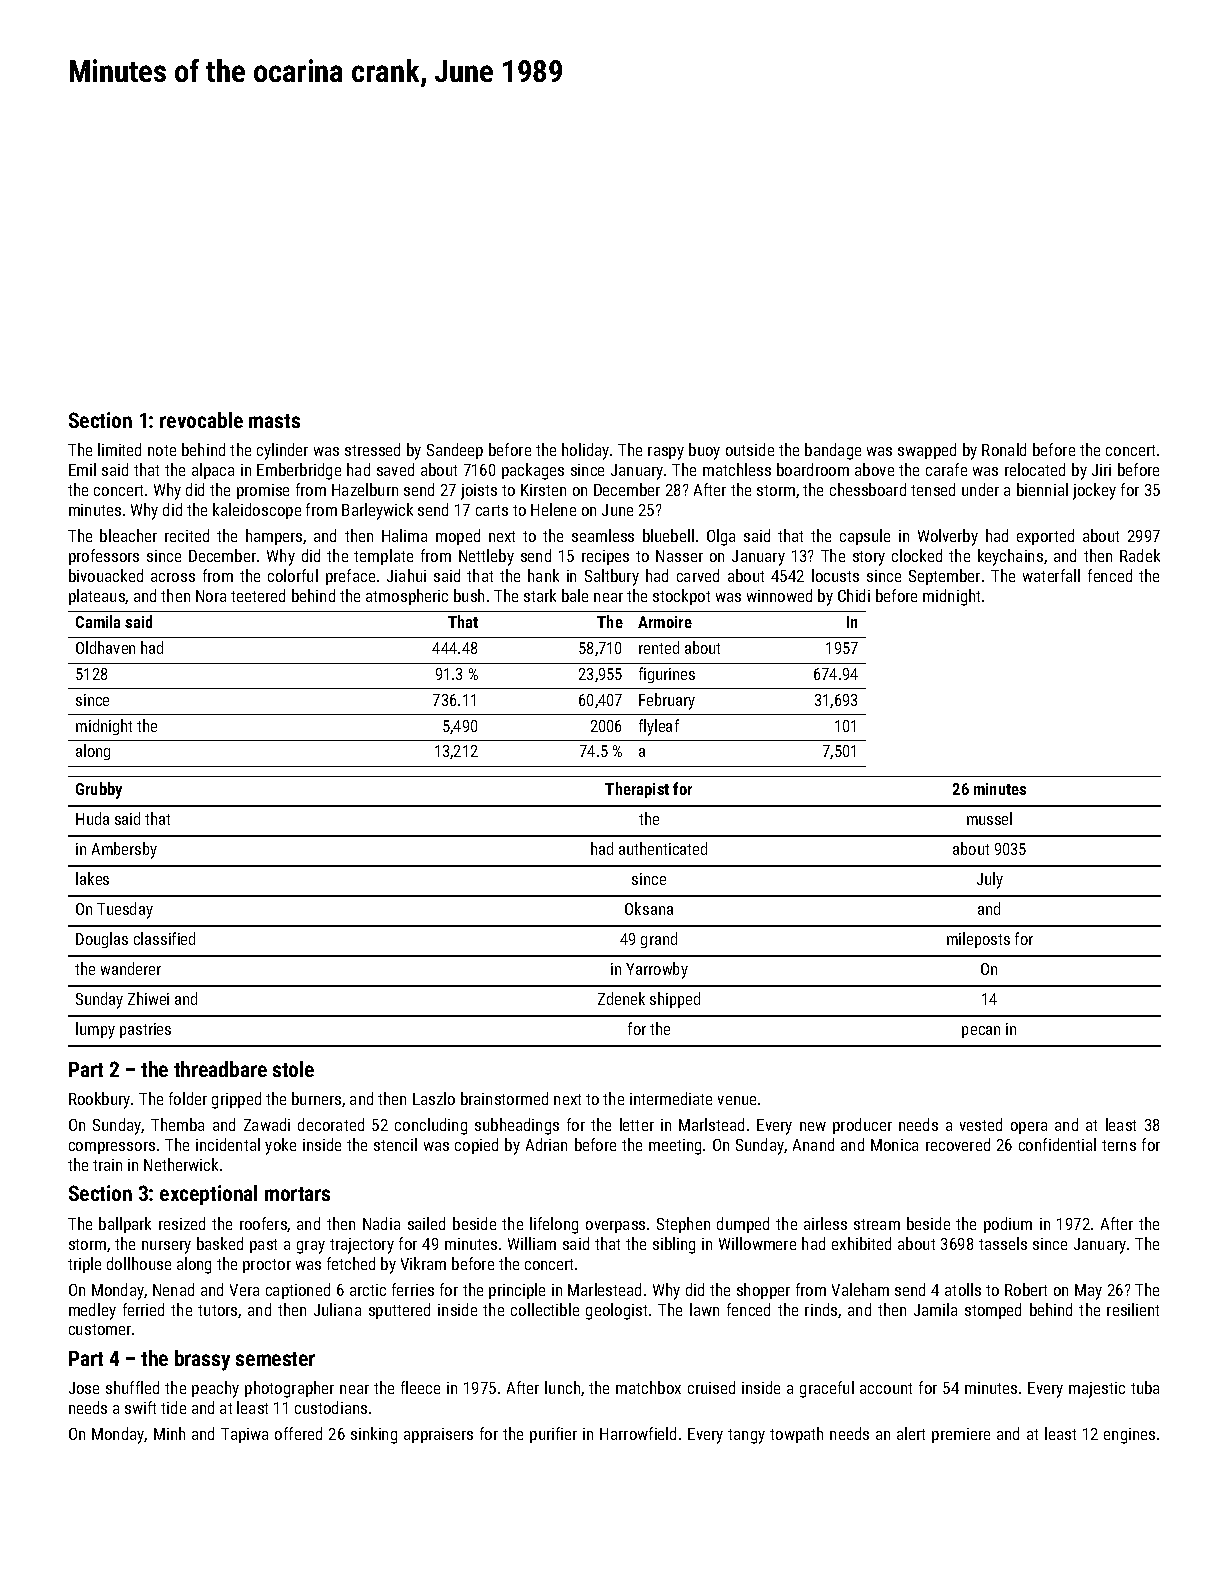 This document has width=1229, height=1591. What do you see at coordinates (177, 1124) in the document?
I see `Themba` at bounding box center [177, 1124].
